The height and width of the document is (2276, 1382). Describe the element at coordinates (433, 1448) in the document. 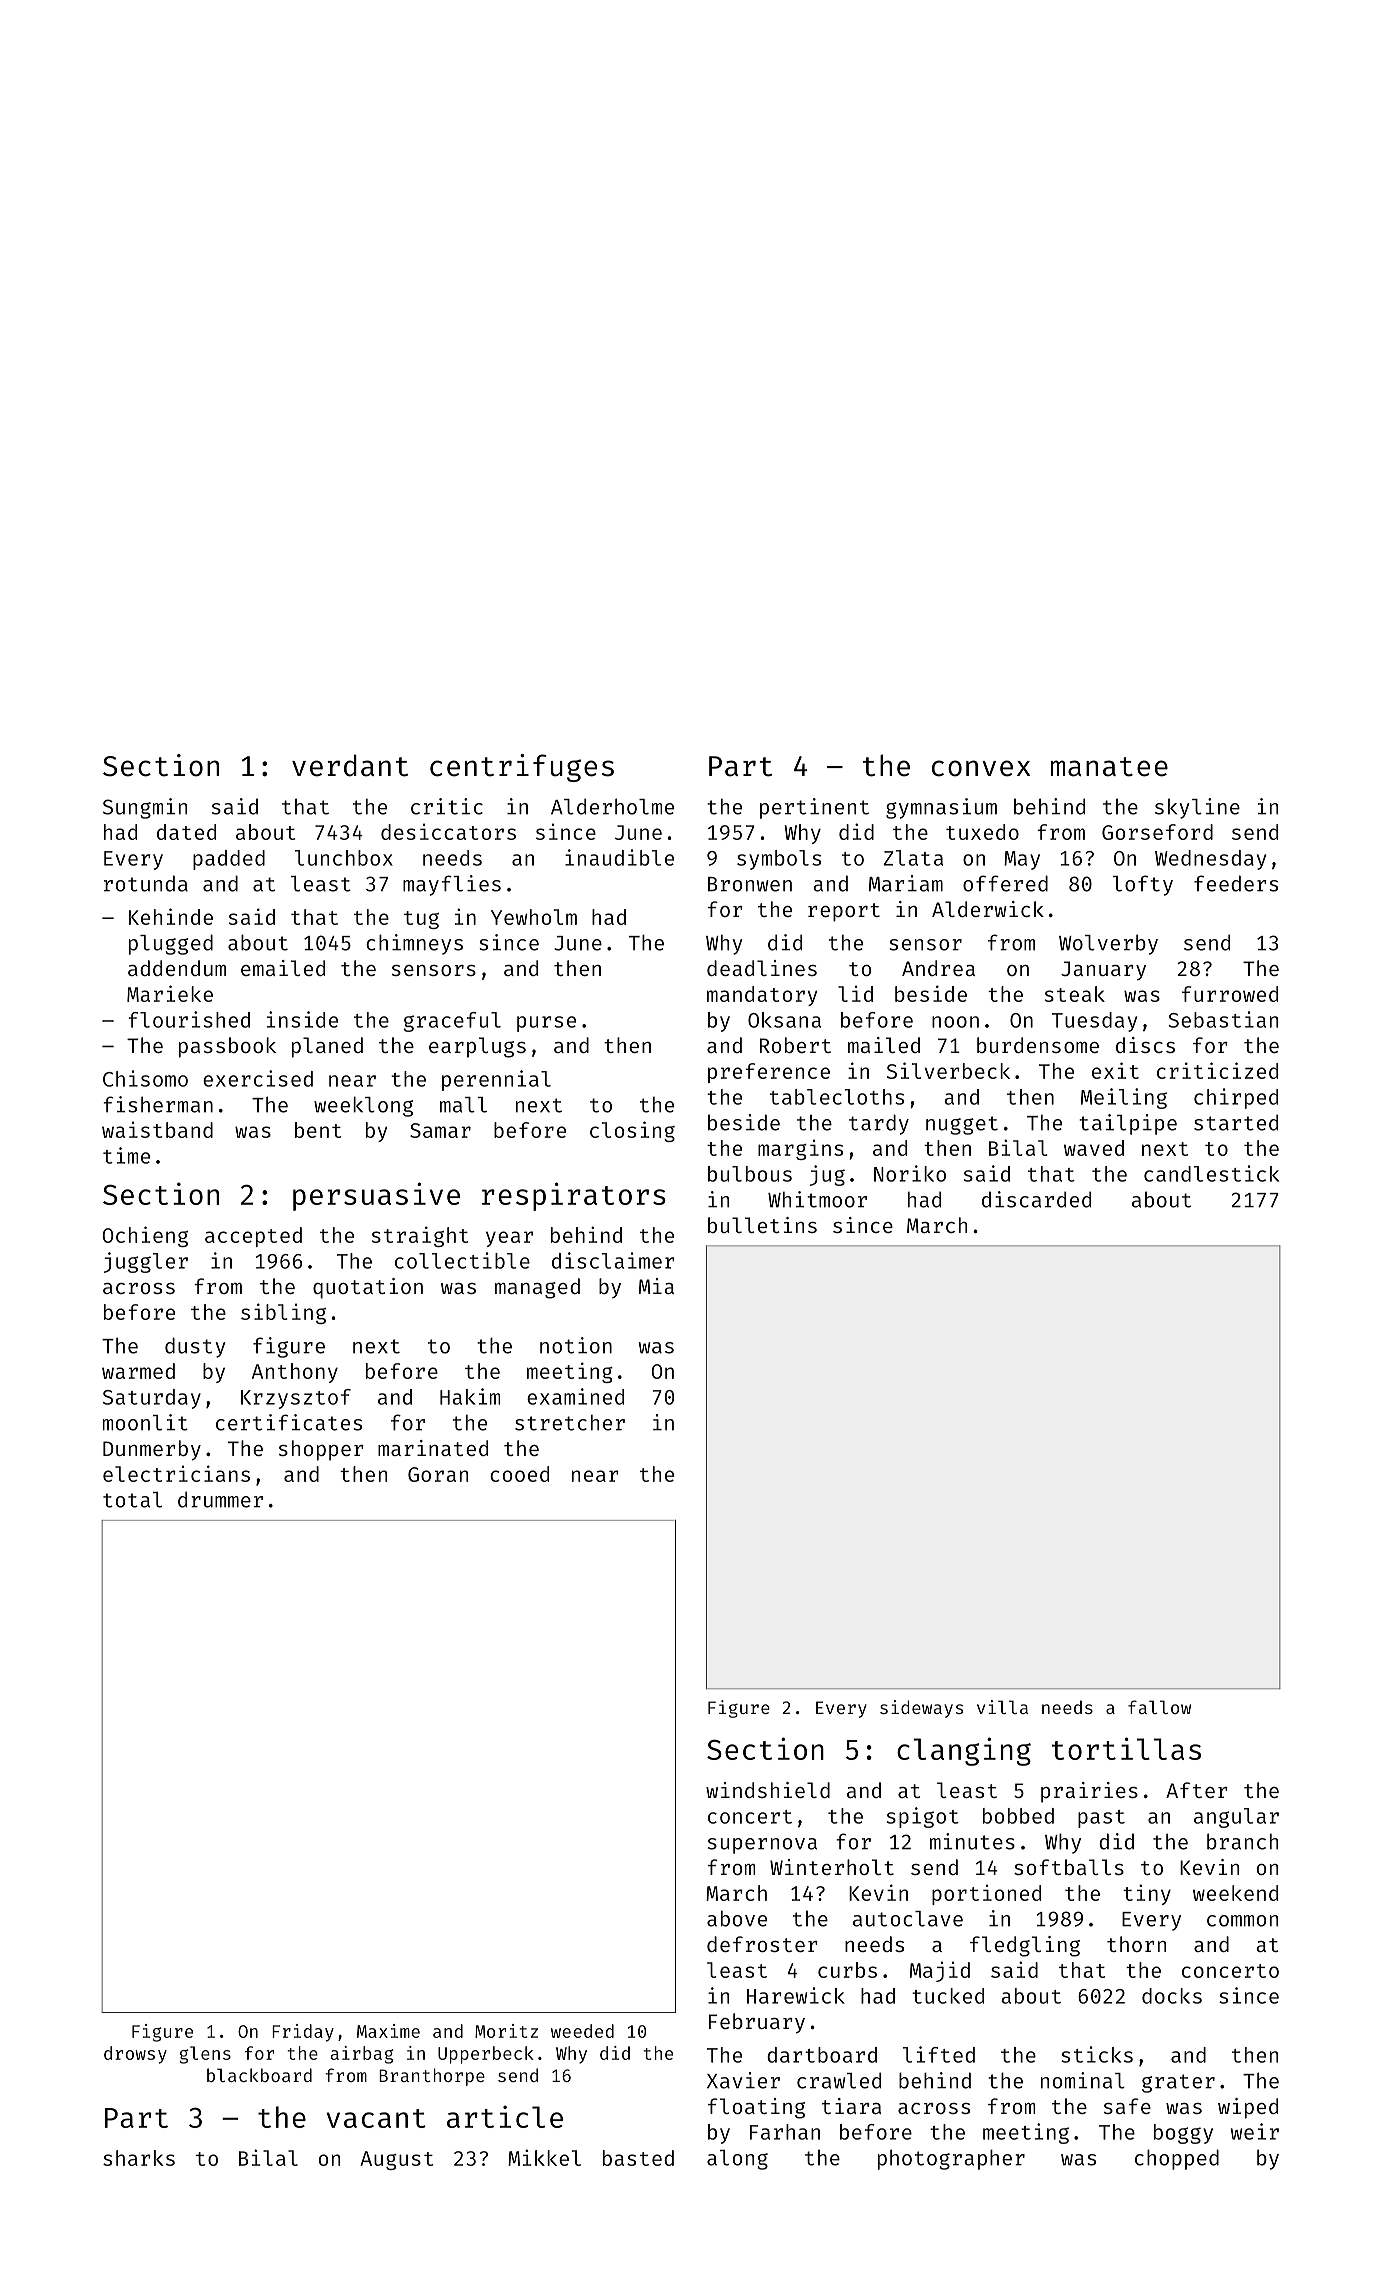

I see `marinated` at that location.
